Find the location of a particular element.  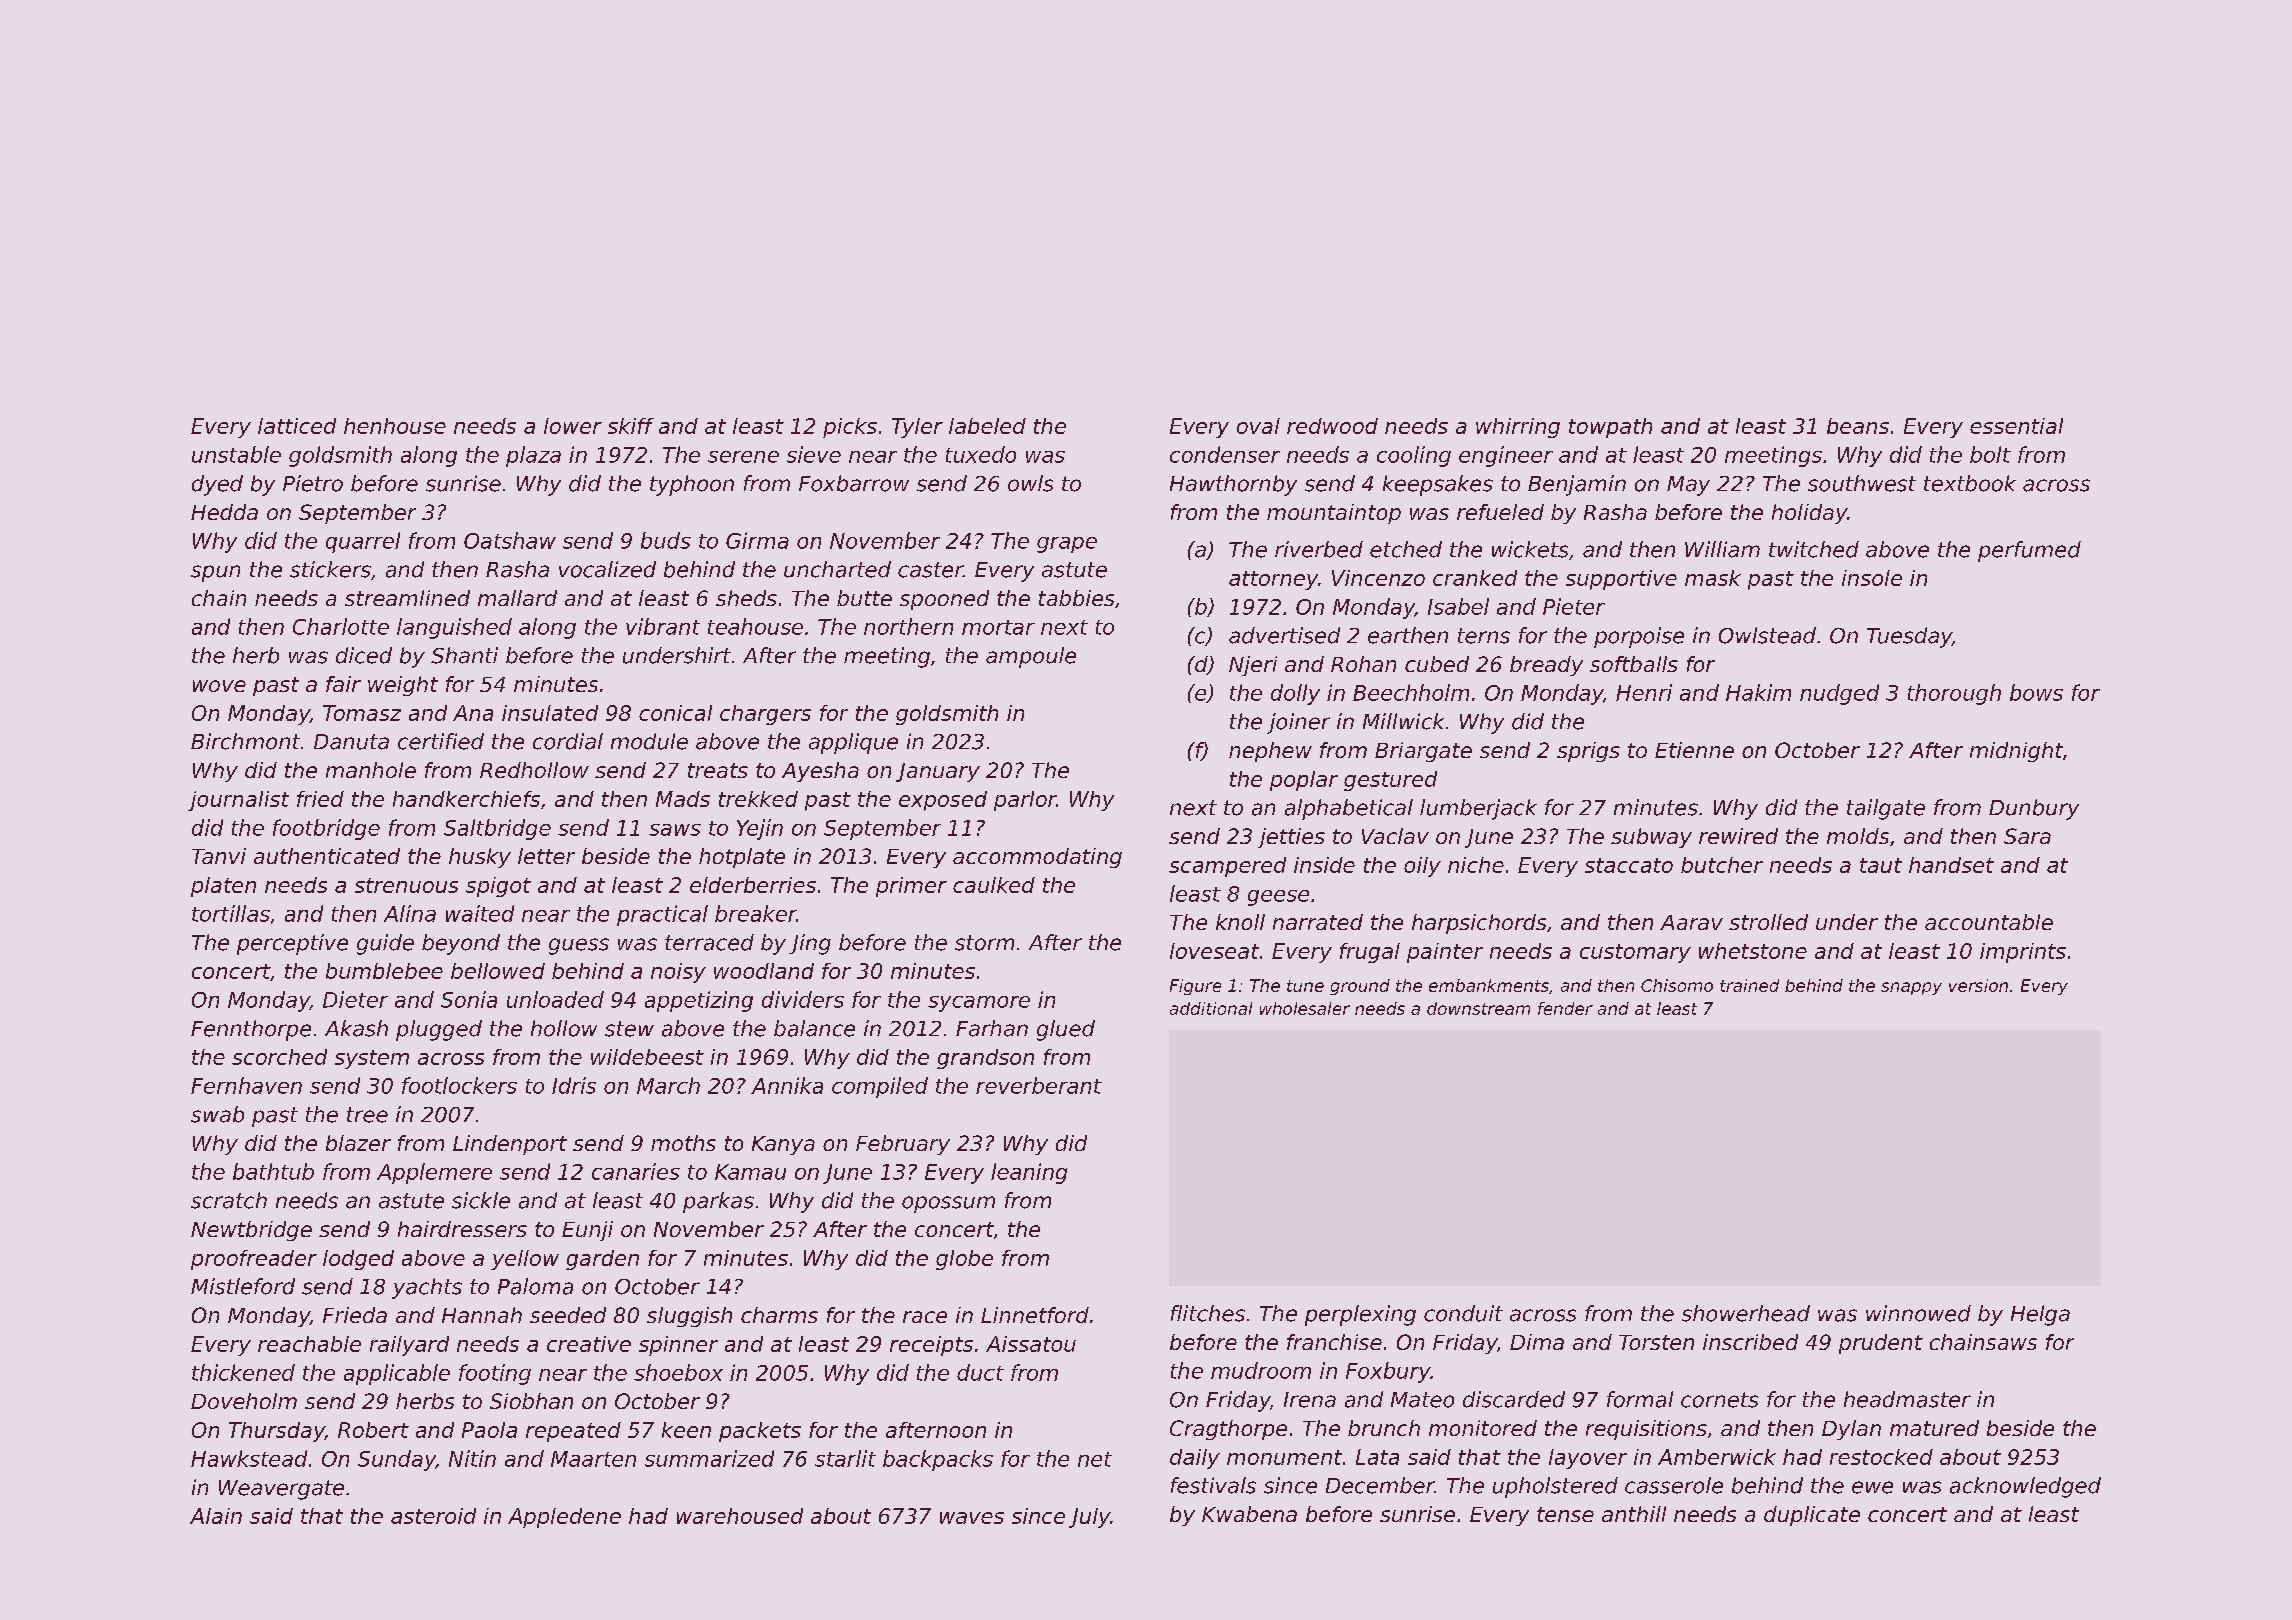

shoebox is located at coordinates (678, 1372).
